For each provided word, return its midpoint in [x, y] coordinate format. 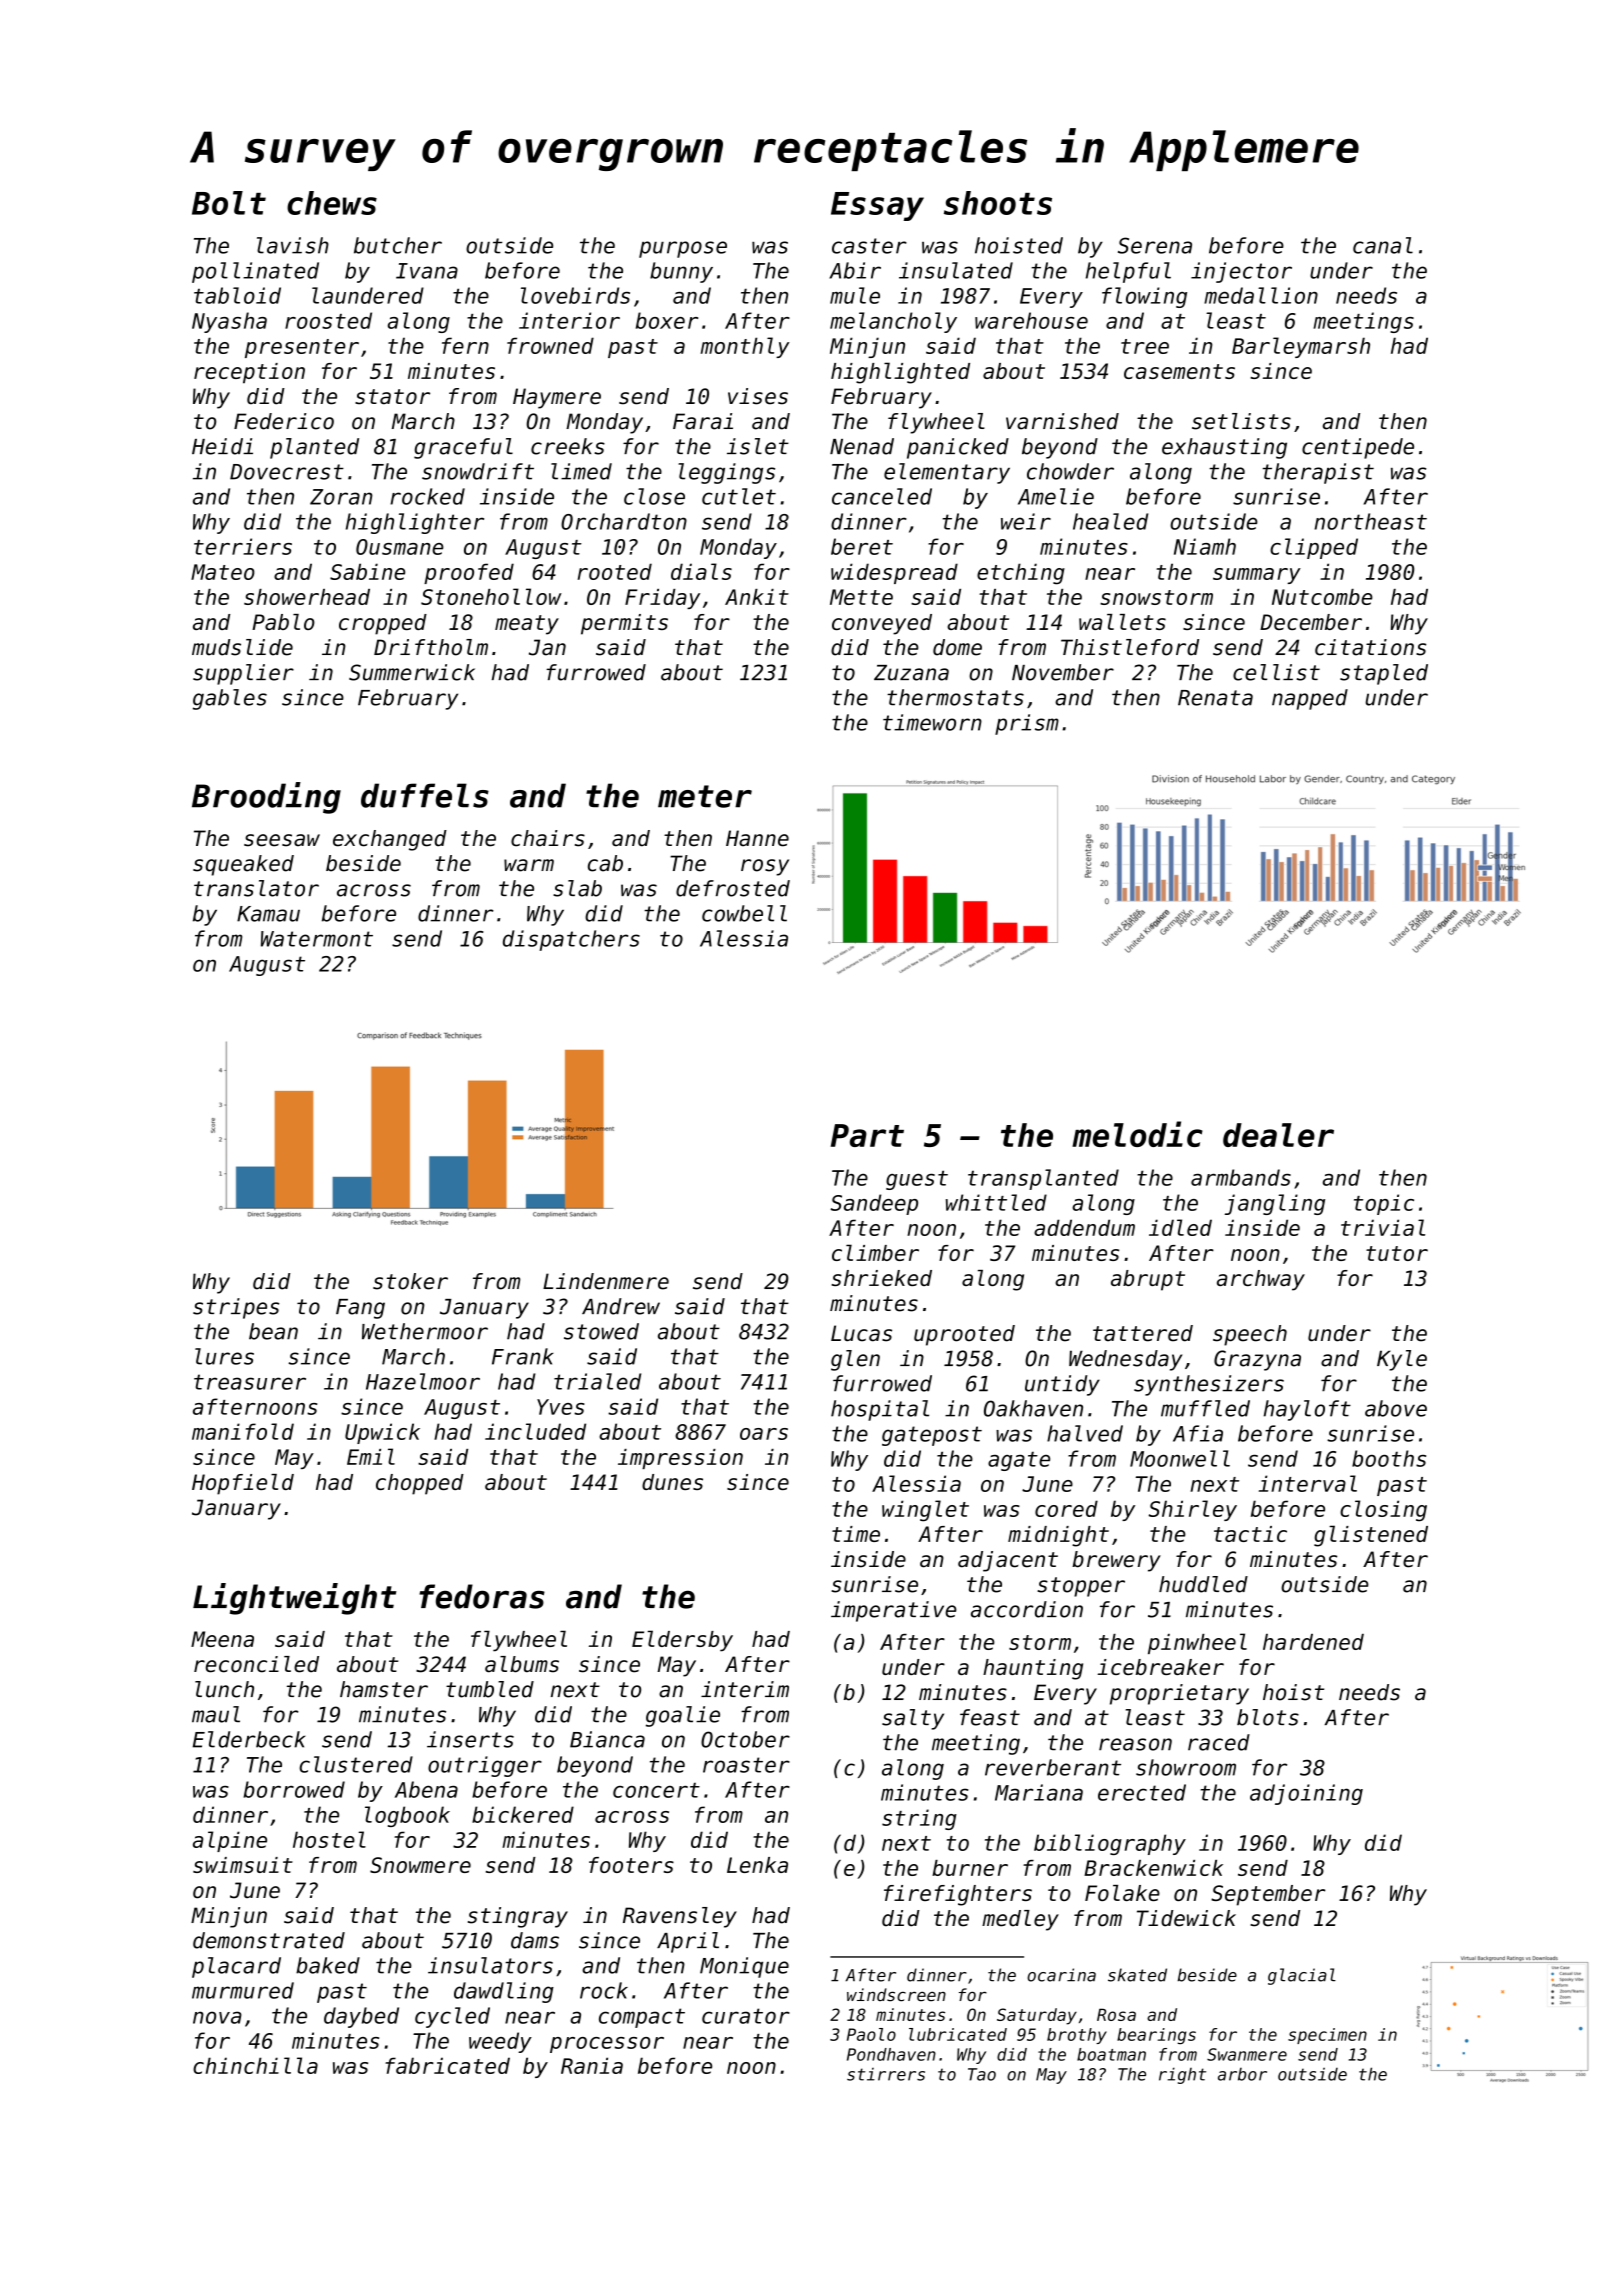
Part [867, 1135]
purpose [683, 249]
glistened [1371, 1536]
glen [855, 1360]
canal [1383, 245]
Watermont [317, 939]
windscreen [896, 1995]
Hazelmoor [423, 1381]
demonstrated [269, 1940]
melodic [1137, 1134]
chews [332, 203]
